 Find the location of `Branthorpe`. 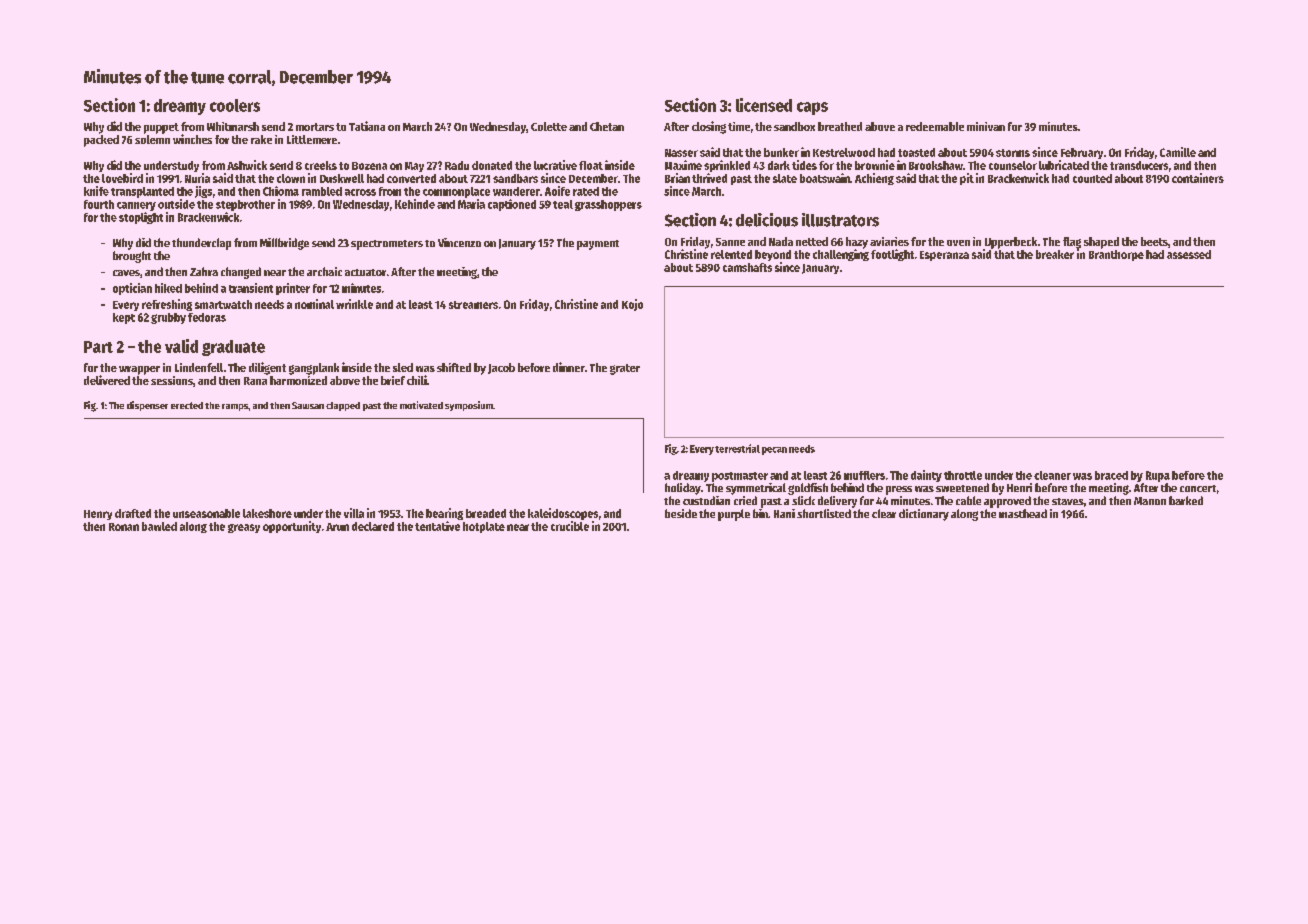

Branthorpe is located at coordinates (1116, 255).
